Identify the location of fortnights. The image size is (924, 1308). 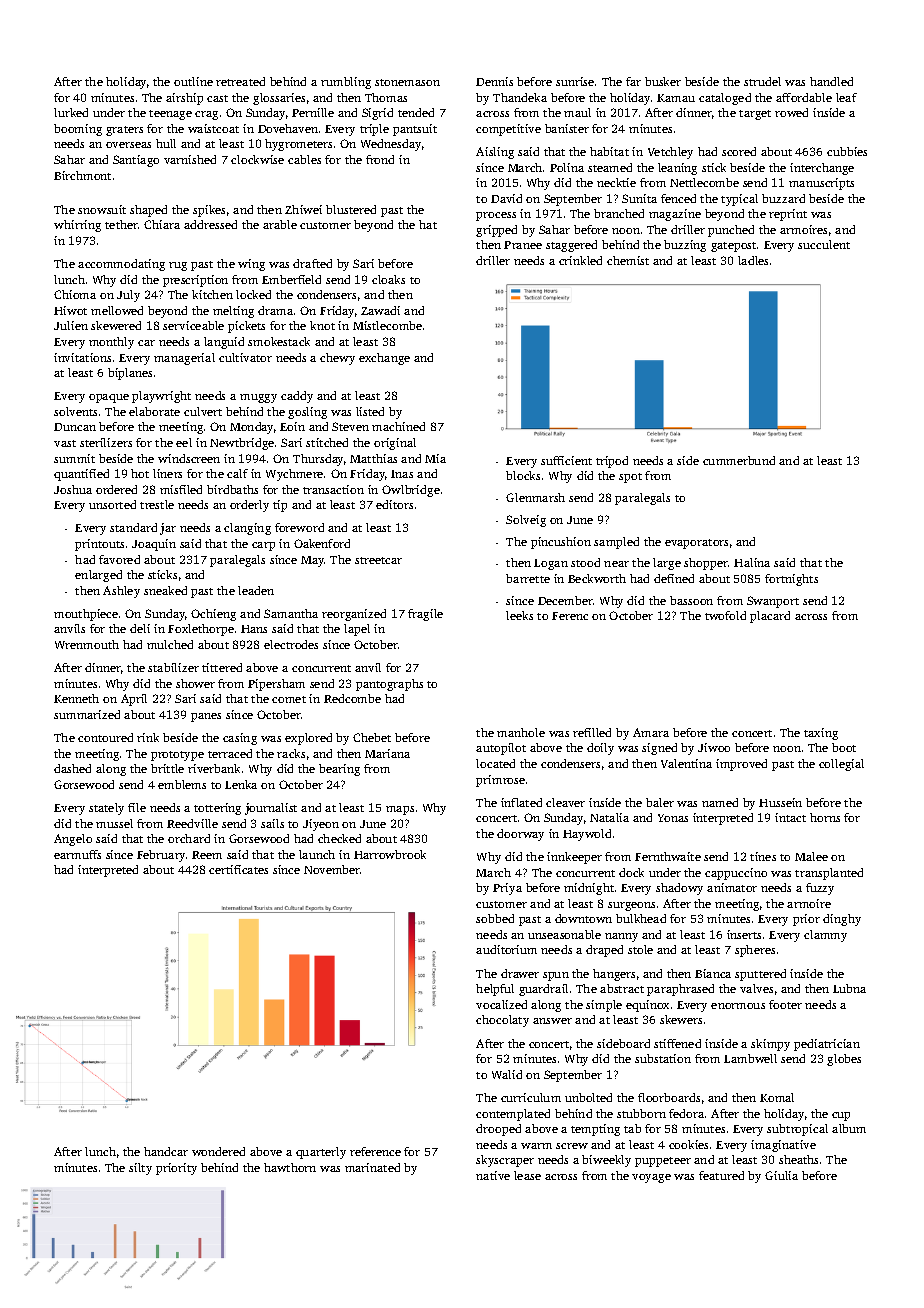
(791, 580).
